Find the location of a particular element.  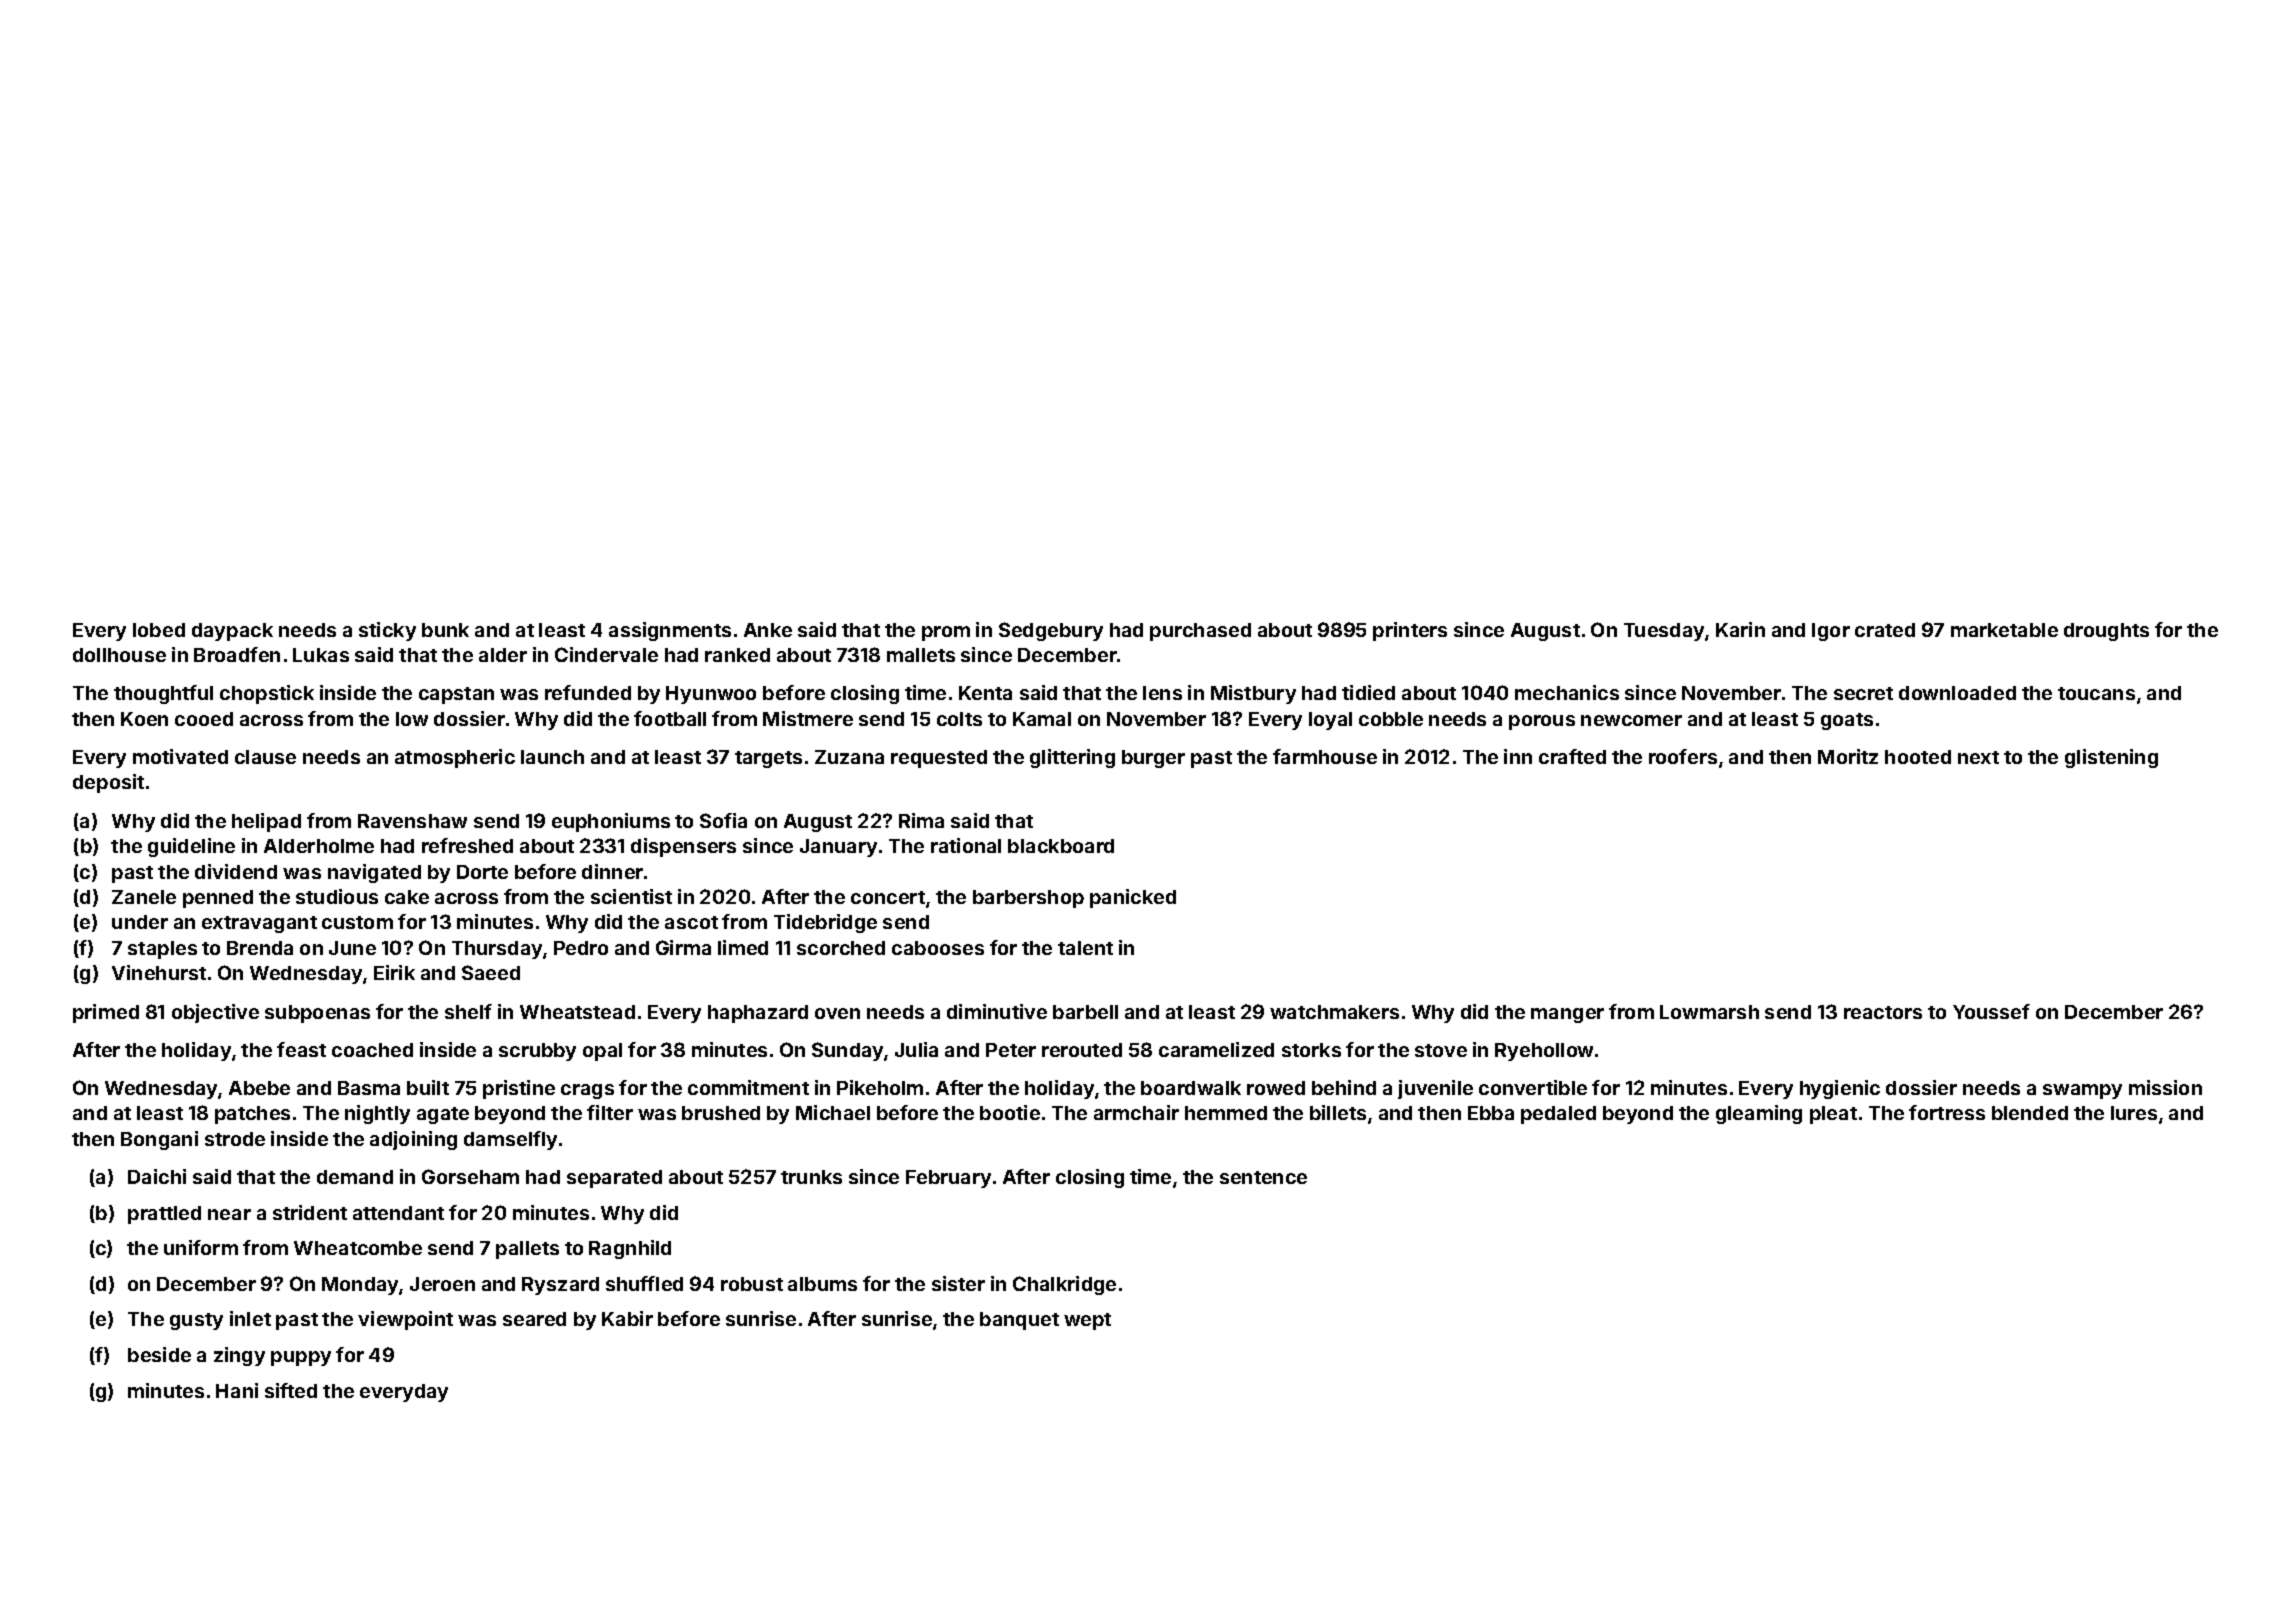

droughts is located at coordinates (2106, 632).
